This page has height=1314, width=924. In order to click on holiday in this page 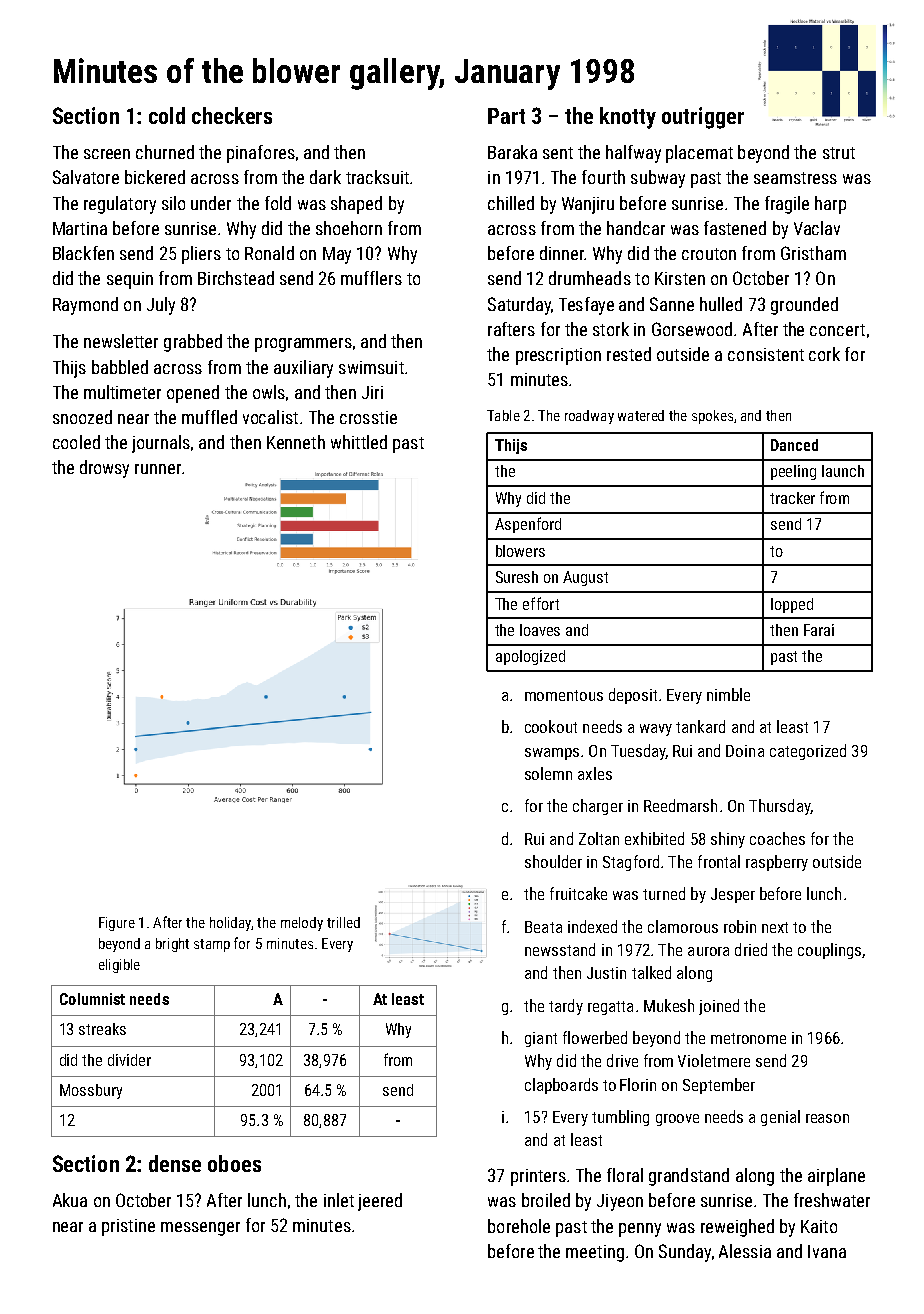, I will do `click(230, 924)`.
